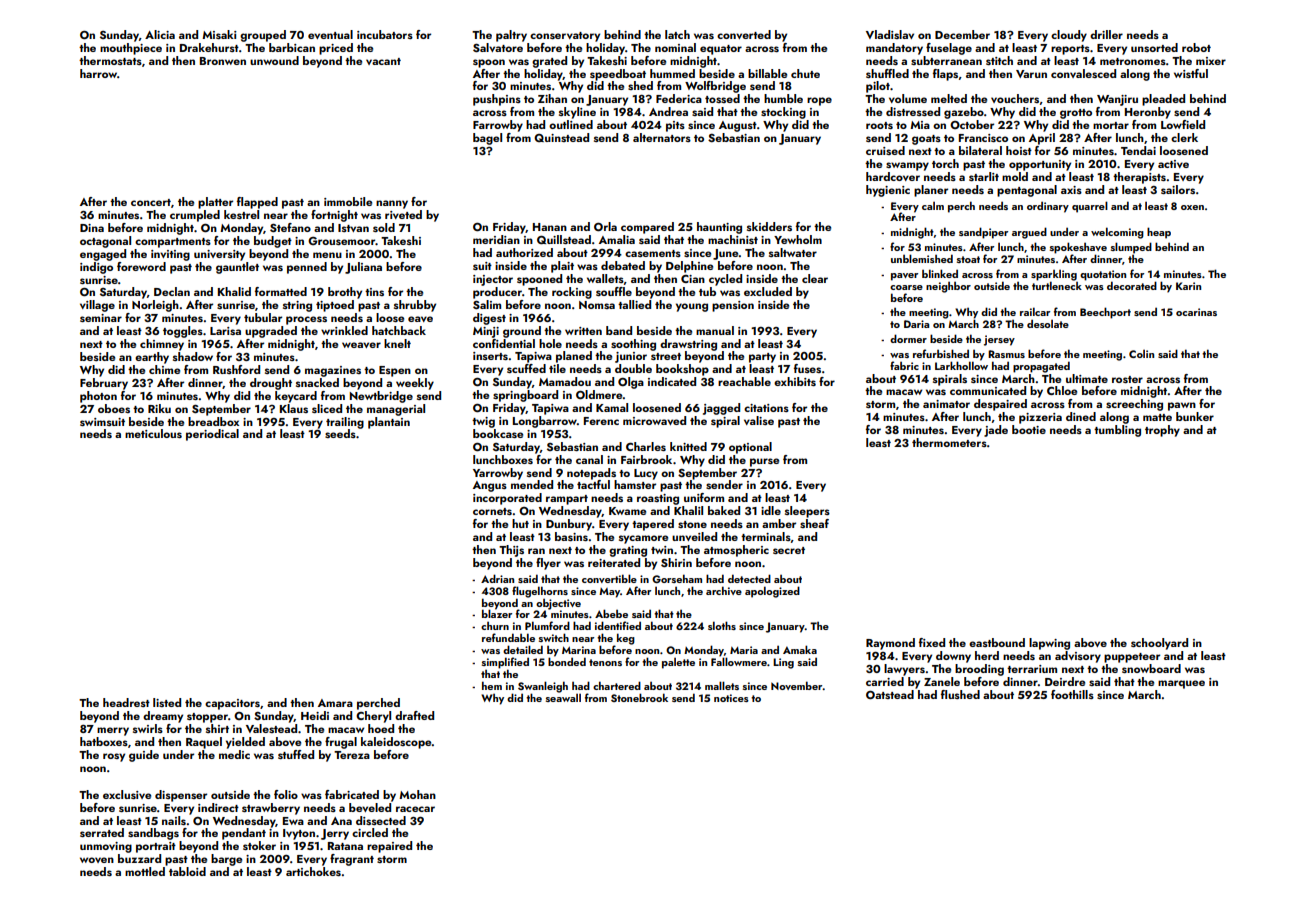  What do you see at coordinates (1072, 694) in the document?
I see `foothills` at bounding box center [1072, 694].
